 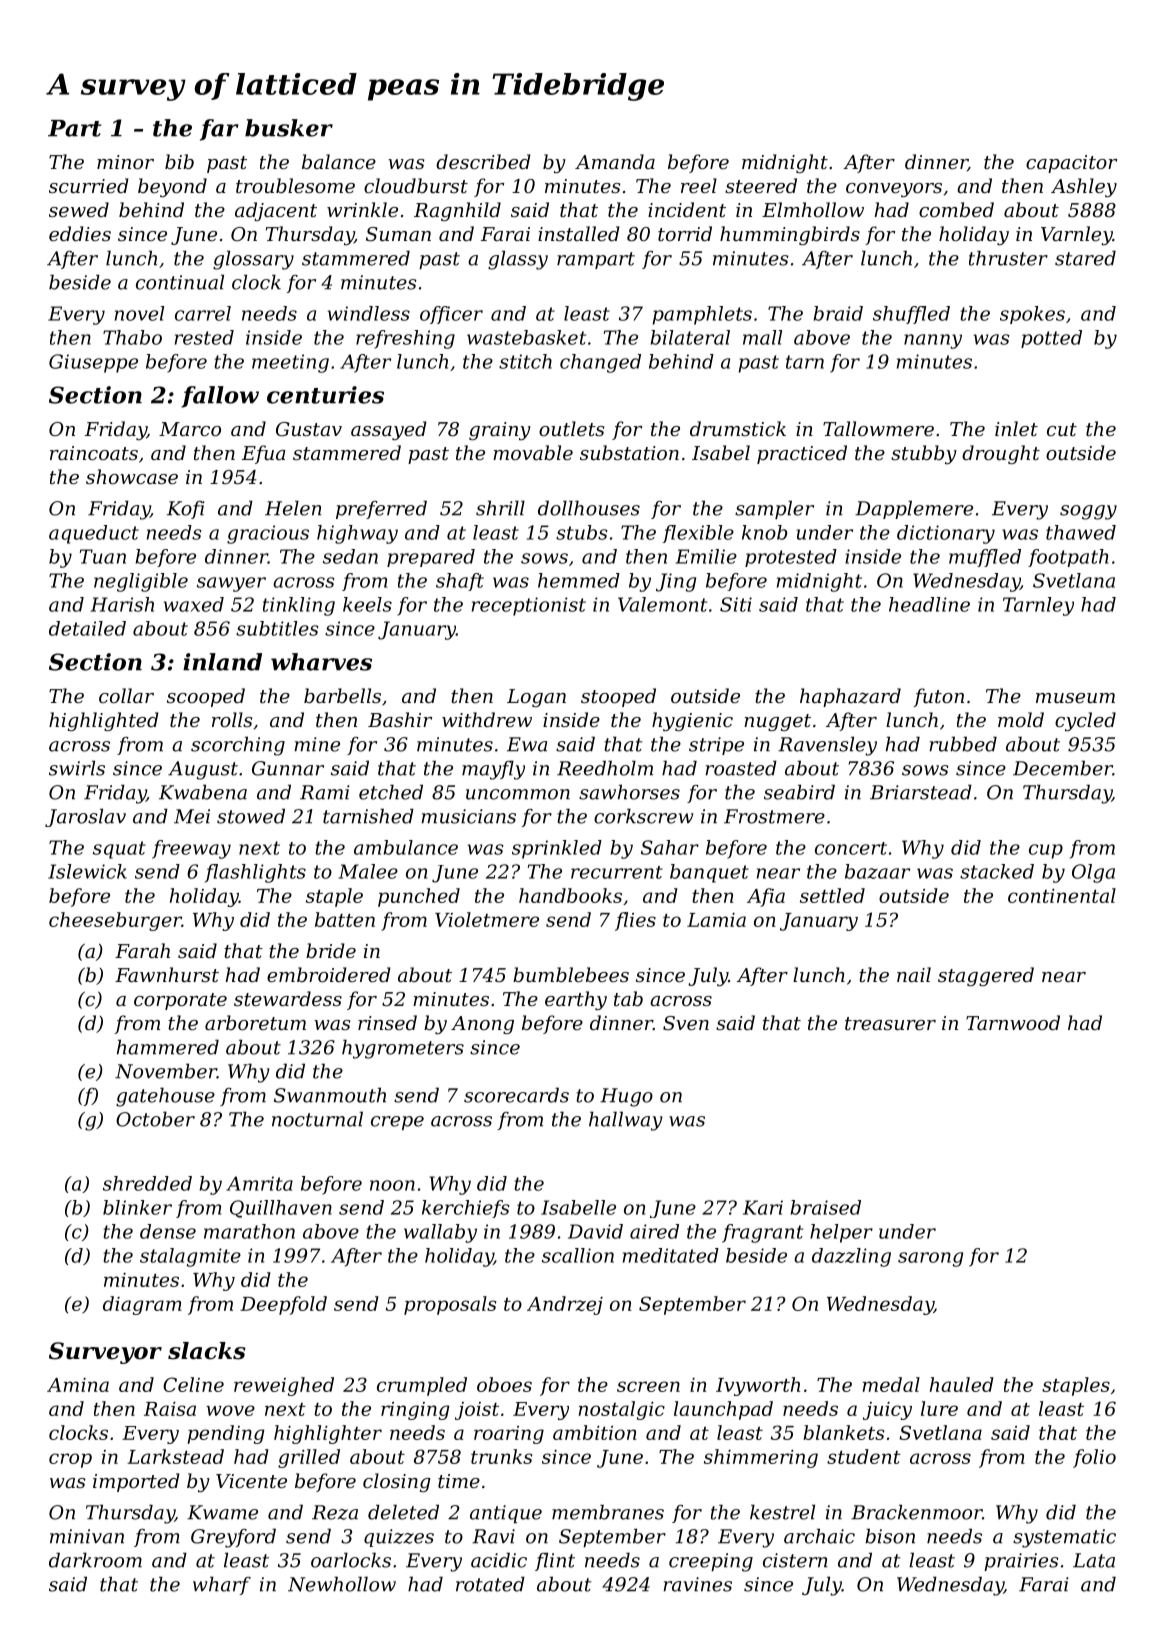 I want to click on described, so click(x=483, y=161).
